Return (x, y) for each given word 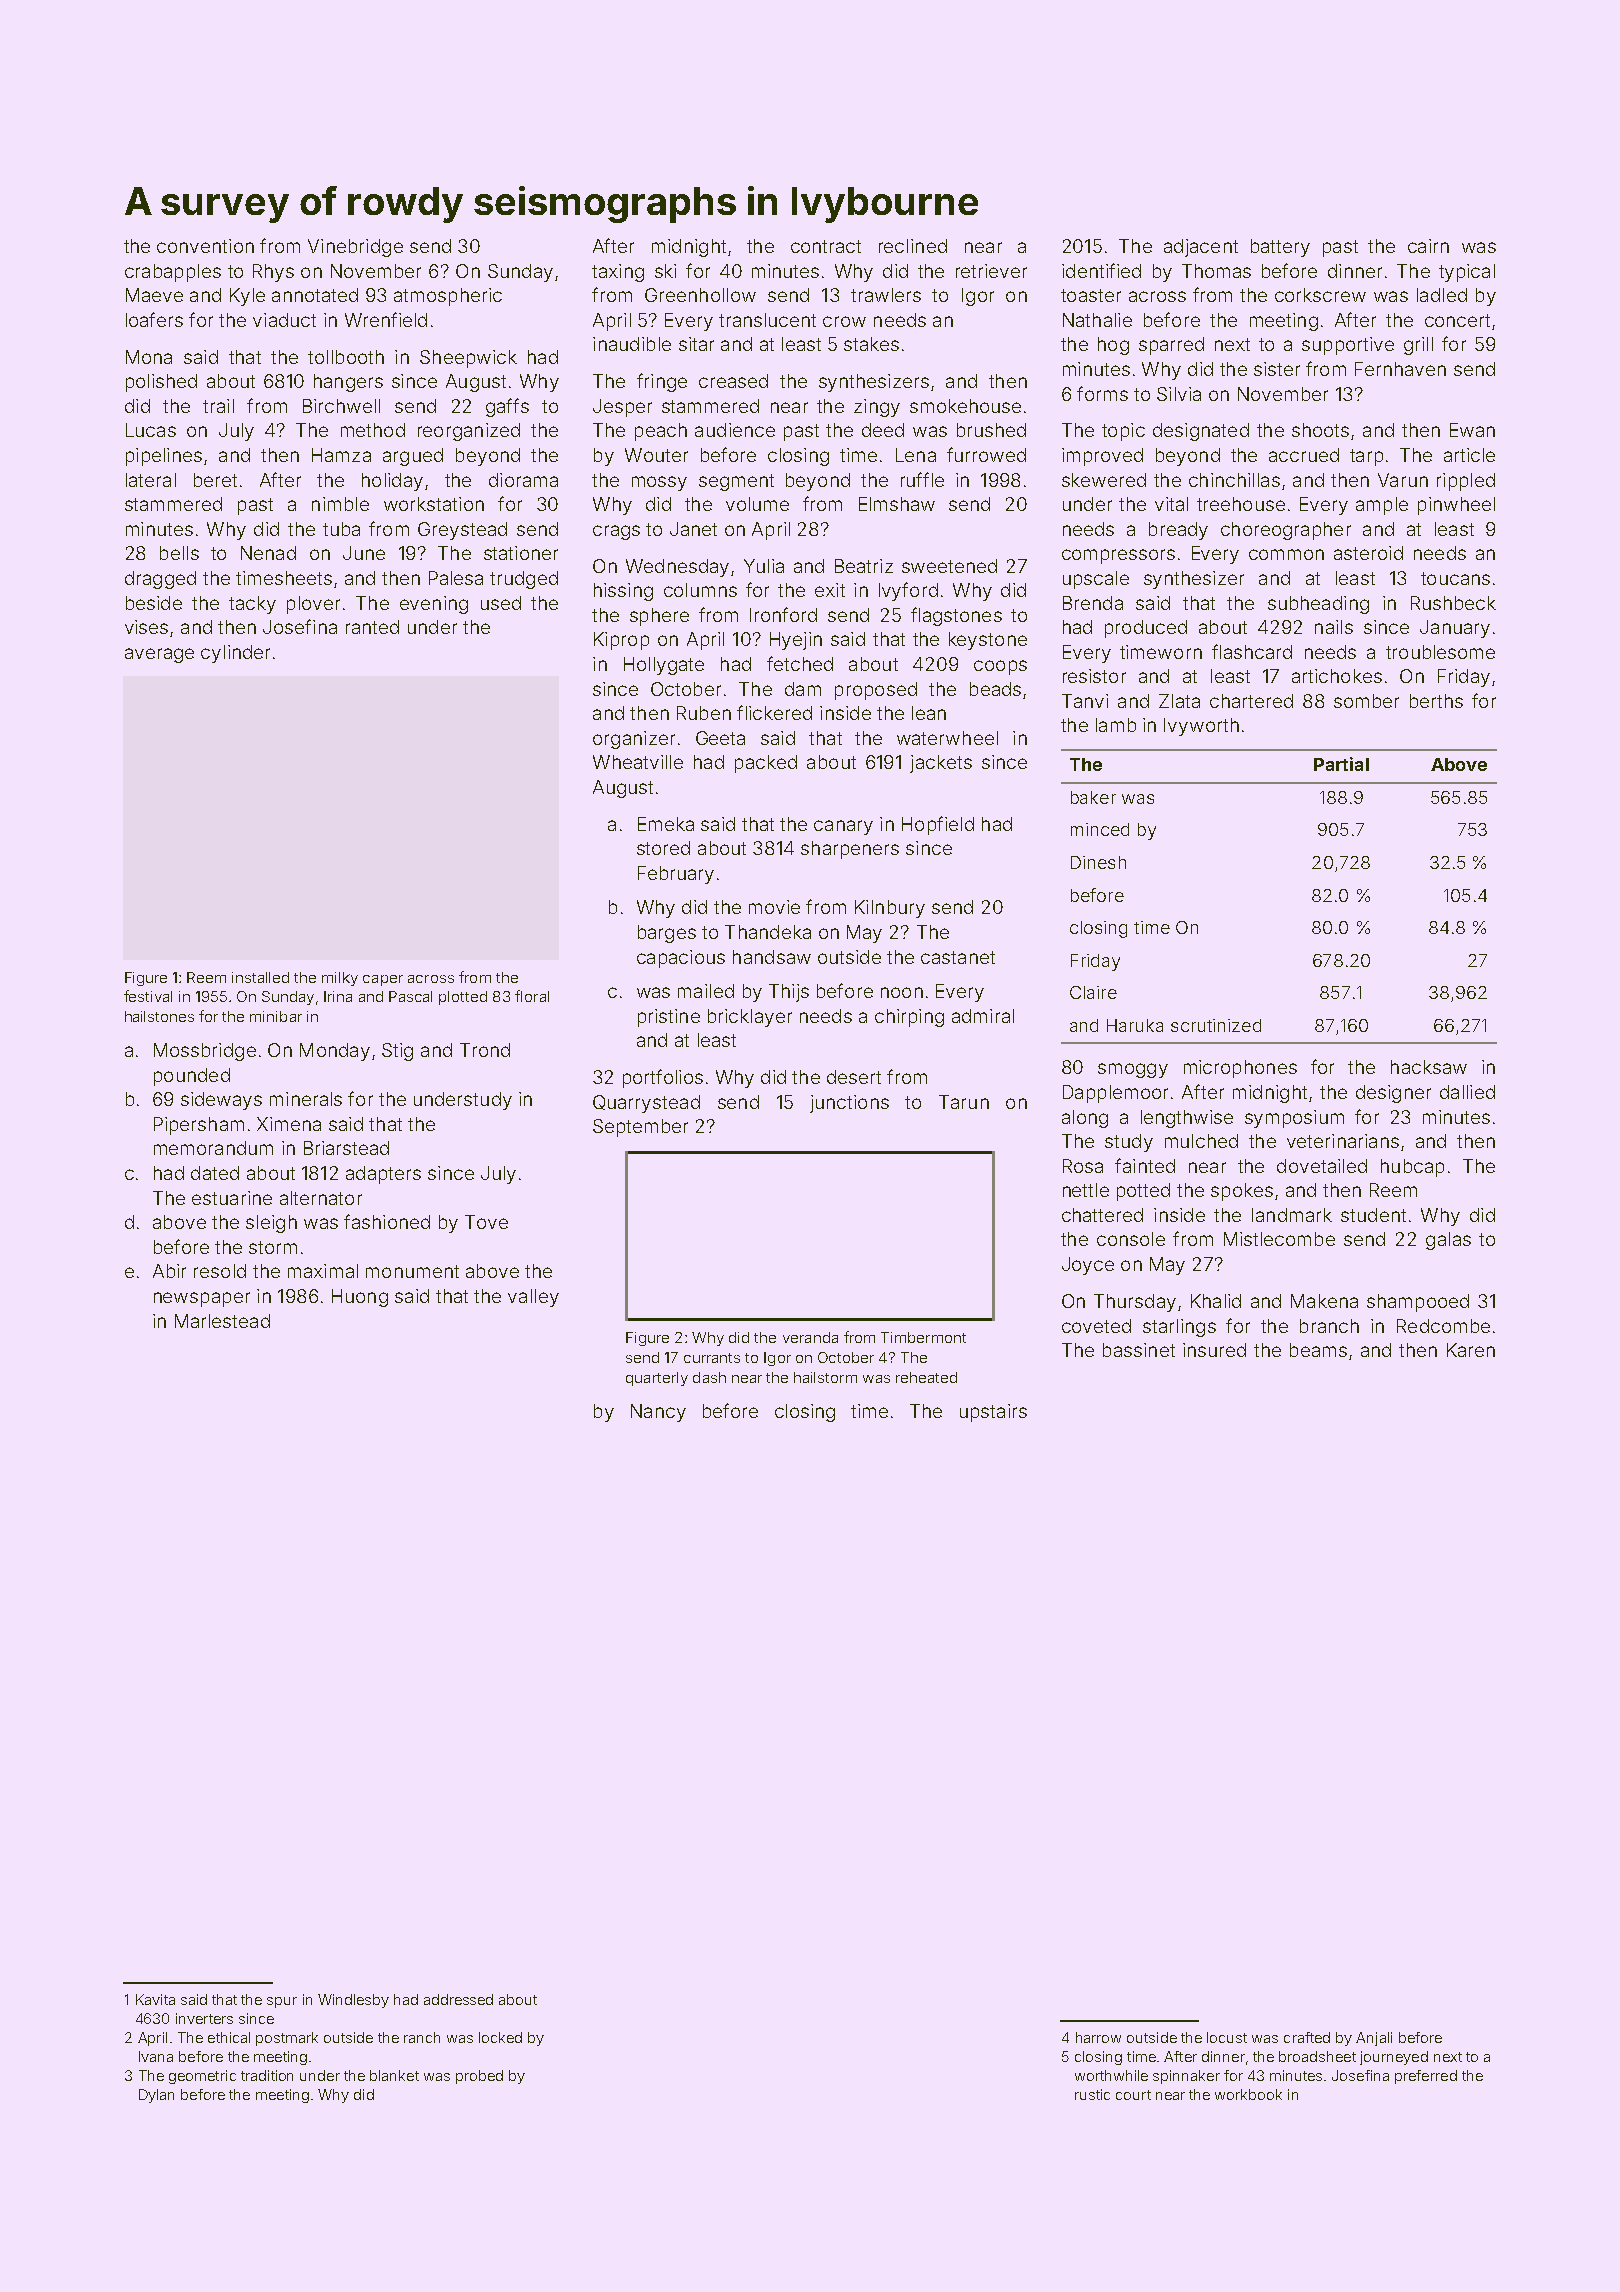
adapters (383, 1175)
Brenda (1093, 603)
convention (205, 246)
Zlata (1179, 701)
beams (1318, 1350)
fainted (1145, 1165)
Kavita (155, 1999)
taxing (618, 273)
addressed (458, 1999)
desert (854, 1077)
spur (282, 2002)
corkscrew (1320, 295)
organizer (634, 740)
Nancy (658, 1413)
